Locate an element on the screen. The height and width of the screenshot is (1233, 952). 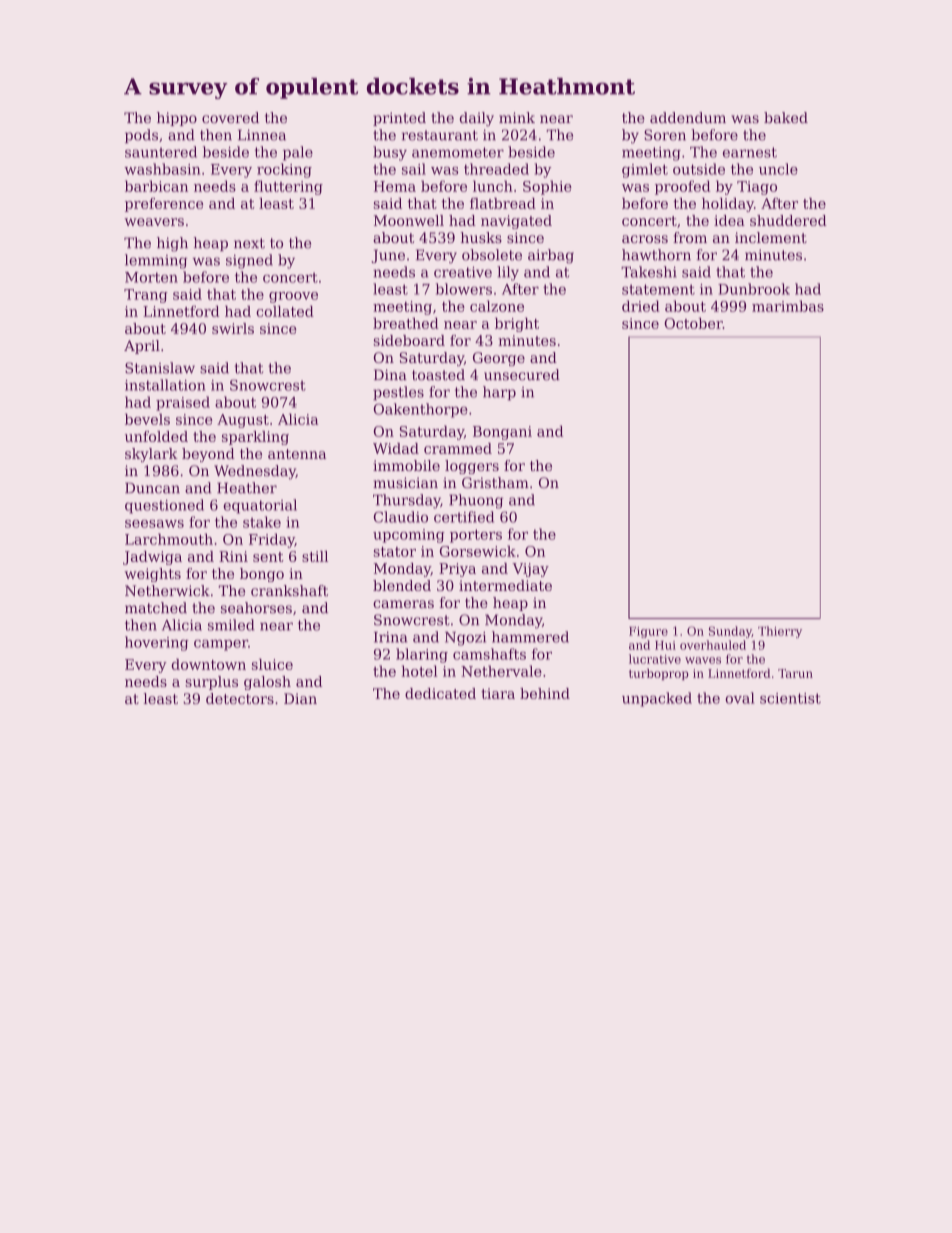
surplus is located at coordinates (211, 683).
